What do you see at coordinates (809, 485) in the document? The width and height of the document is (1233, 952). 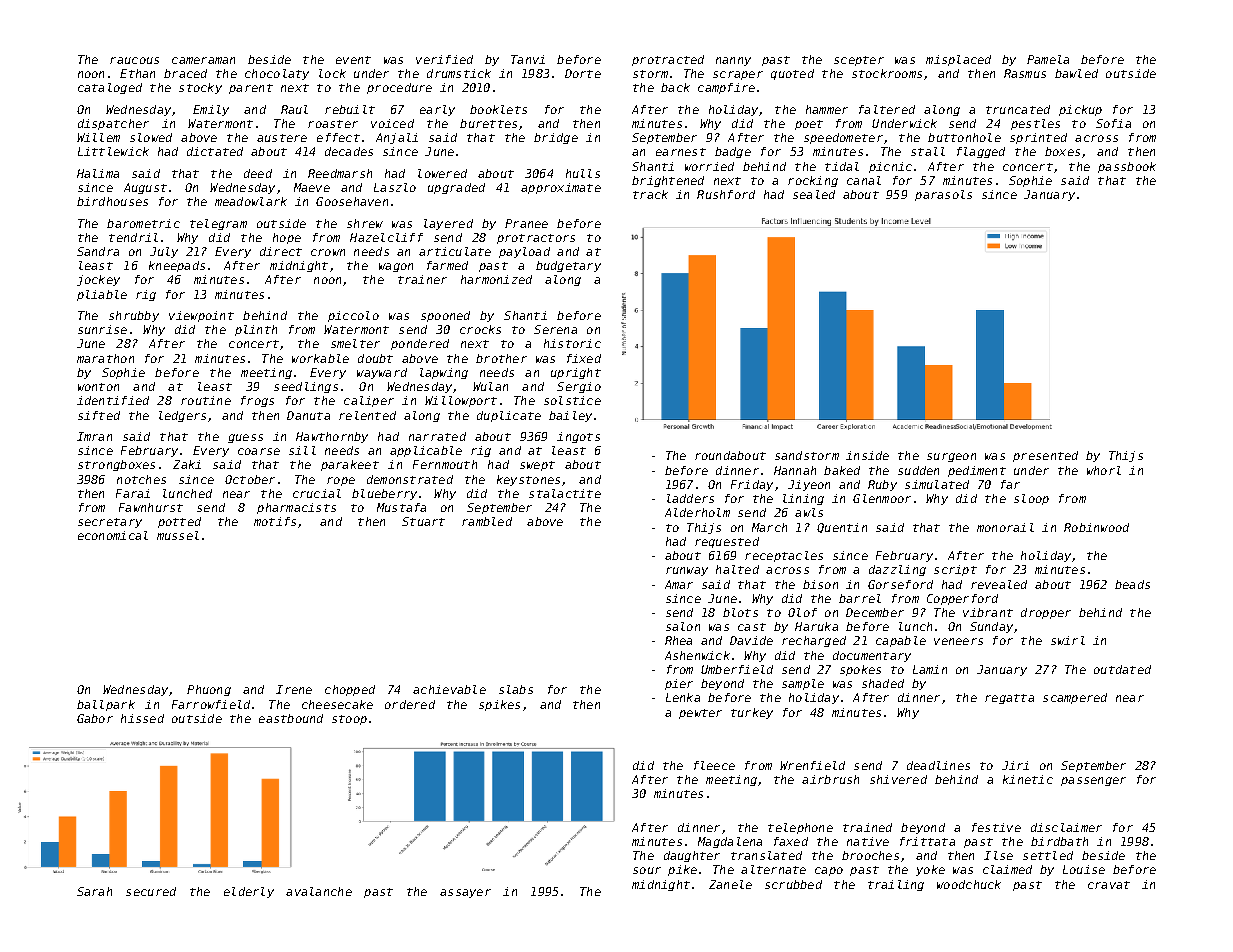 I see `Jiyeon` at bounding box center [809, 485].
